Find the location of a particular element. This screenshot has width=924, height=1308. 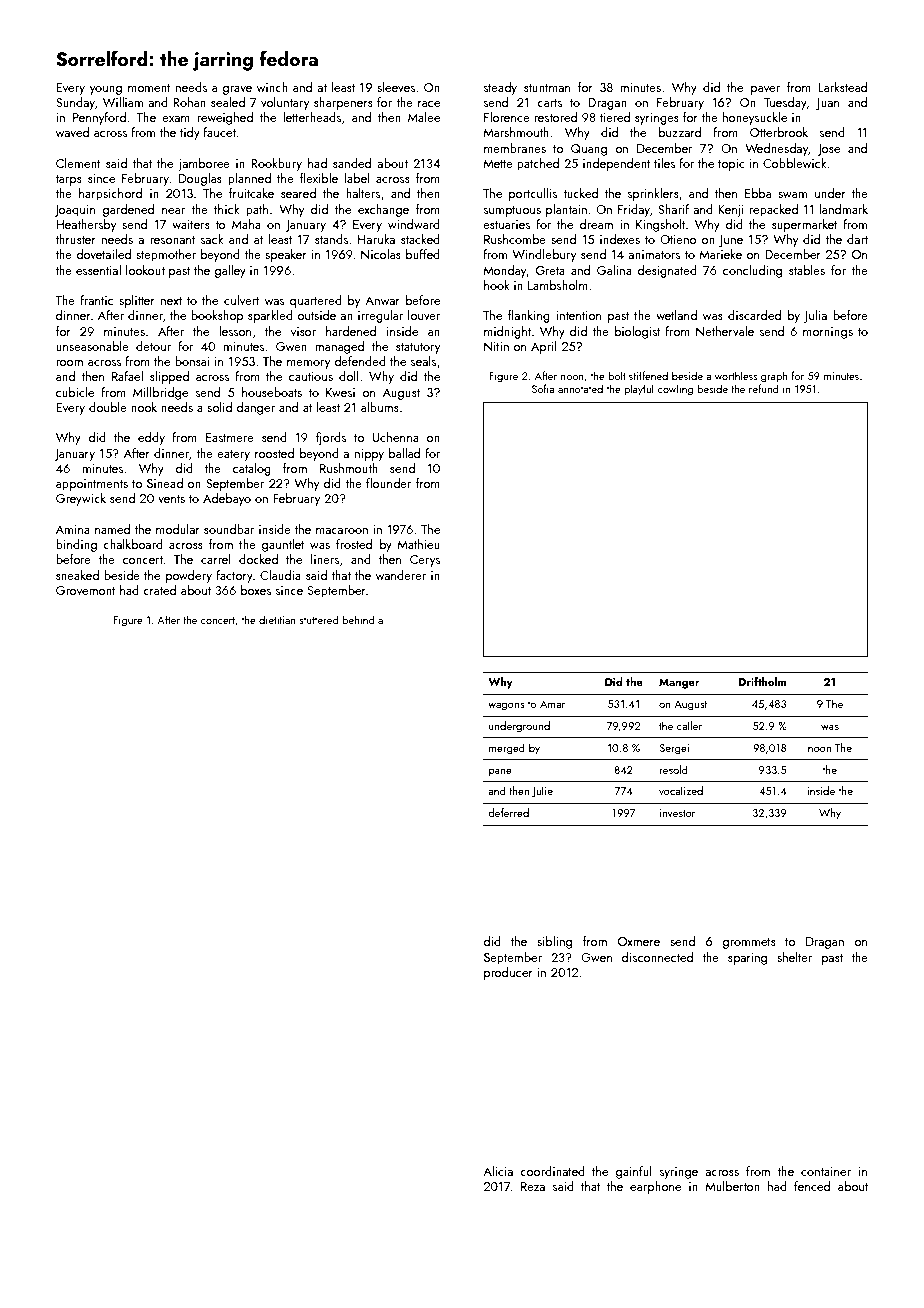

Maha is located at coordinates (246, 224).
